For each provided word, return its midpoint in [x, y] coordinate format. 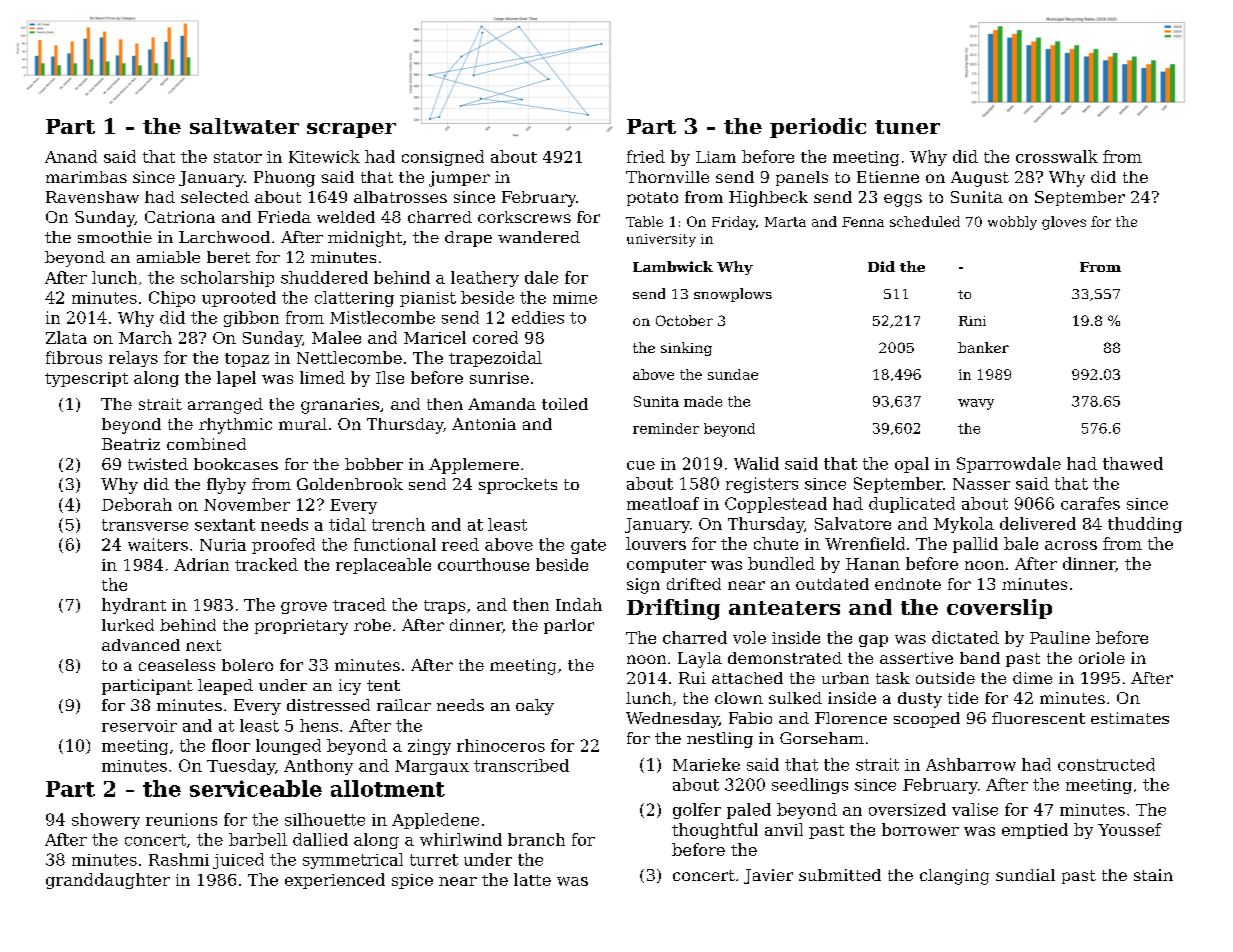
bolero [247, 665]
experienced [335, 881]
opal [912, 465]
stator [238, 157]
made [703, 401]
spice [412, 881]
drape [468, 239]
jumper [459, 179]
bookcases [236, 464]
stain [1153, 875]
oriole [1102, 658]
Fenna [863, 222]
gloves [1064, 223]
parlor [569, 626]
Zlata [66, 337]
